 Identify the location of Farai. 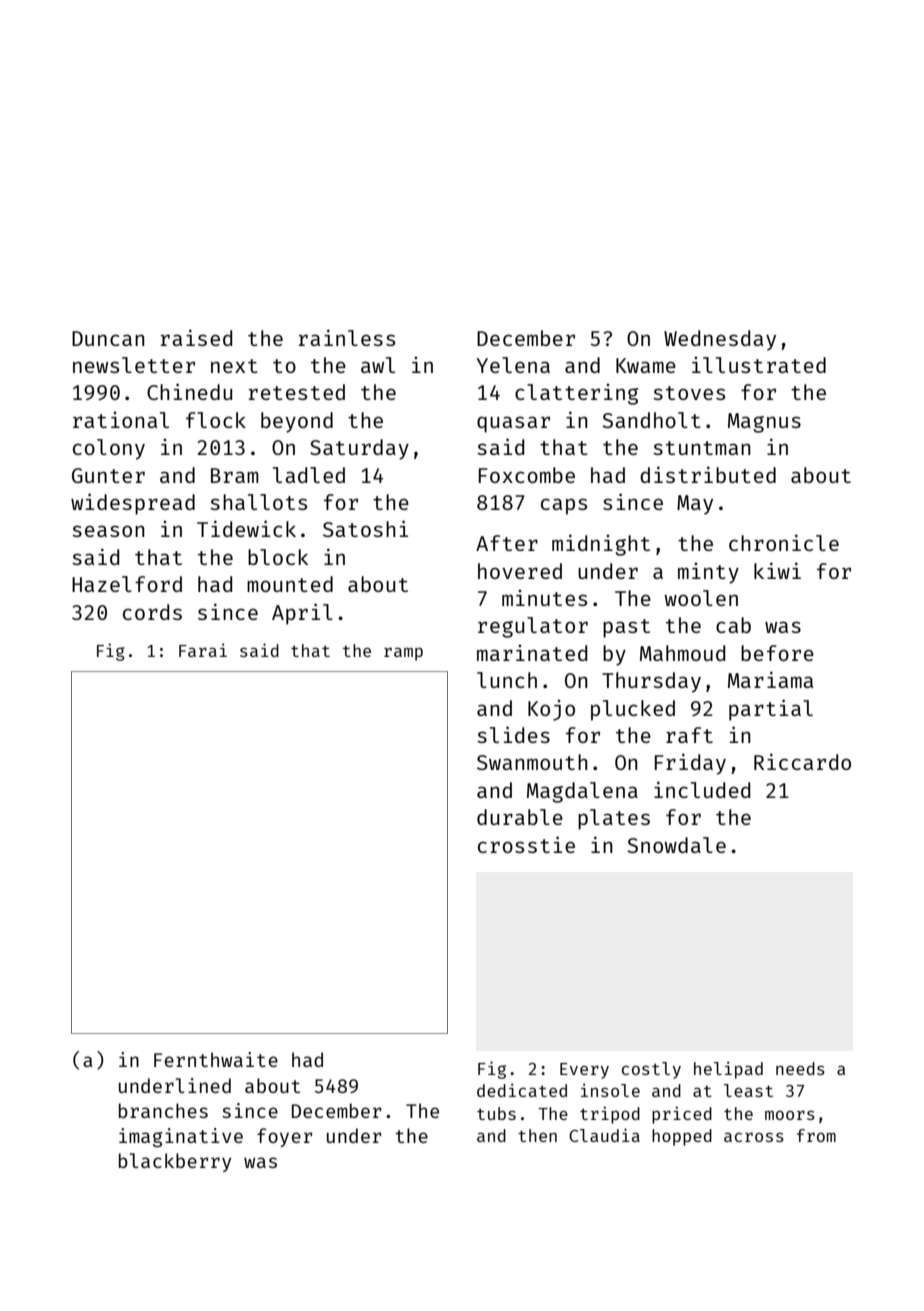
(203, 650).
